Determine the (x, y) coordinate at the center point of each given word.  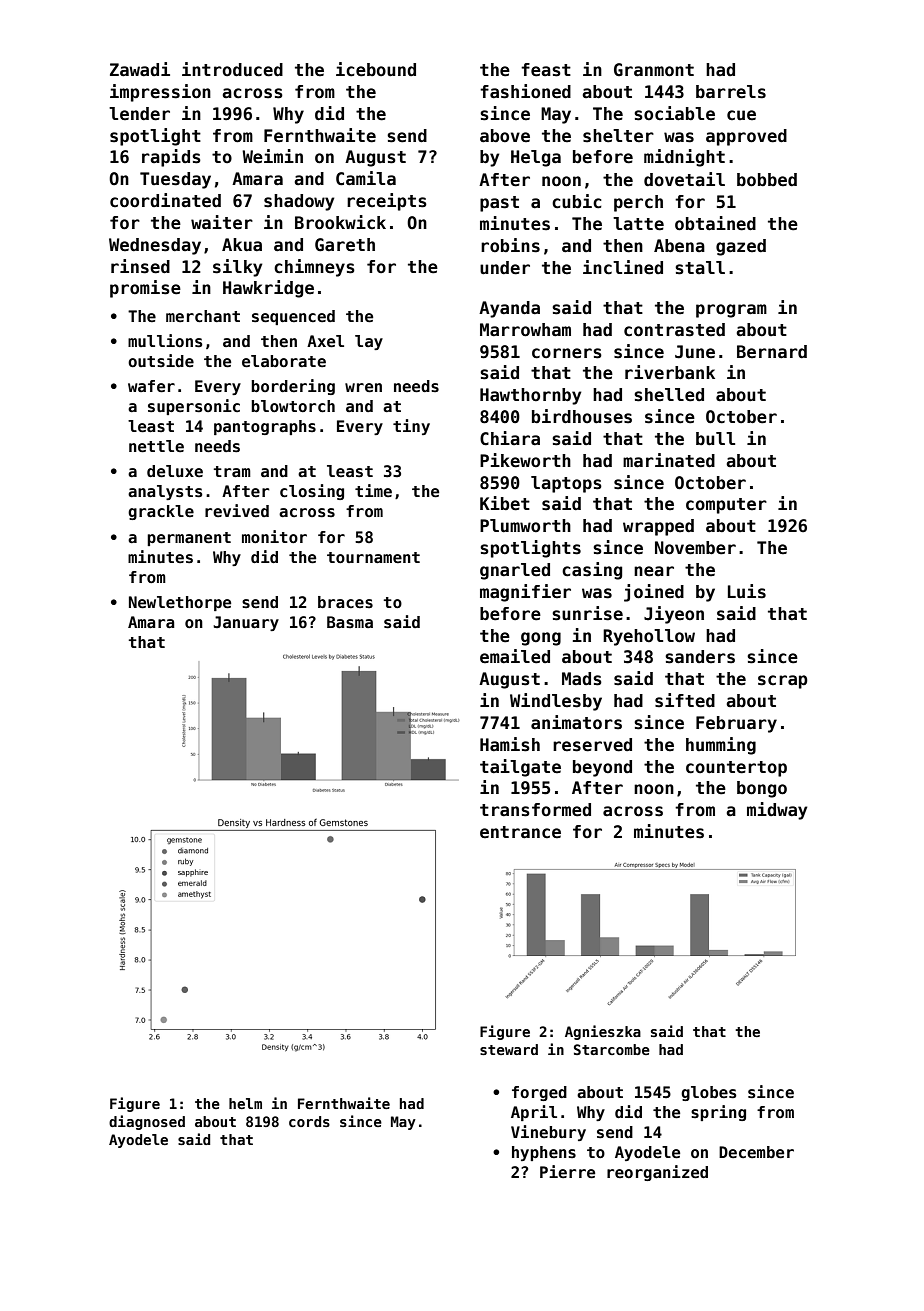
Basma (350, 622)
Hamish (510, 744)
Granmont (654, 70)
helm (245, 1103)
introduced (232, 69)
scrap (783, 682)
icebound (376, 69)
